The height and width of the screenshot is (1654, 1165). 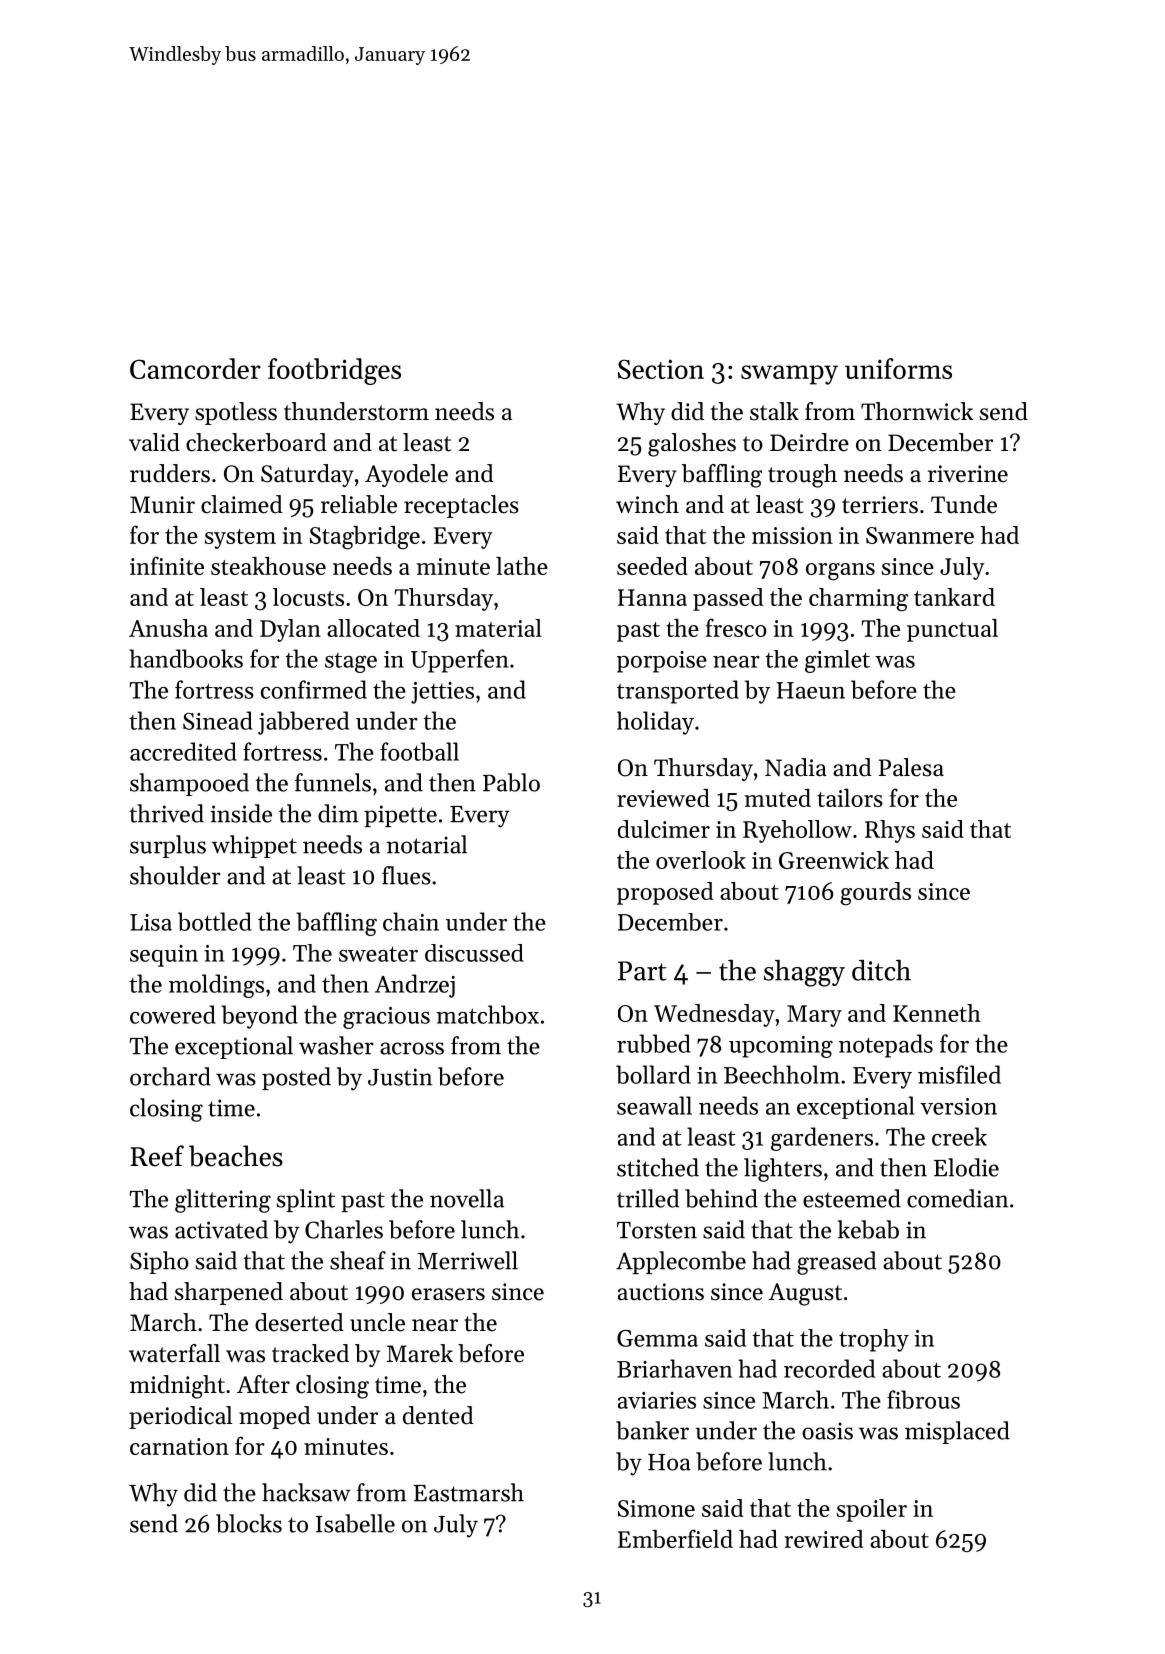 I want to click on Camcorder, so click(x=195, y=368).
